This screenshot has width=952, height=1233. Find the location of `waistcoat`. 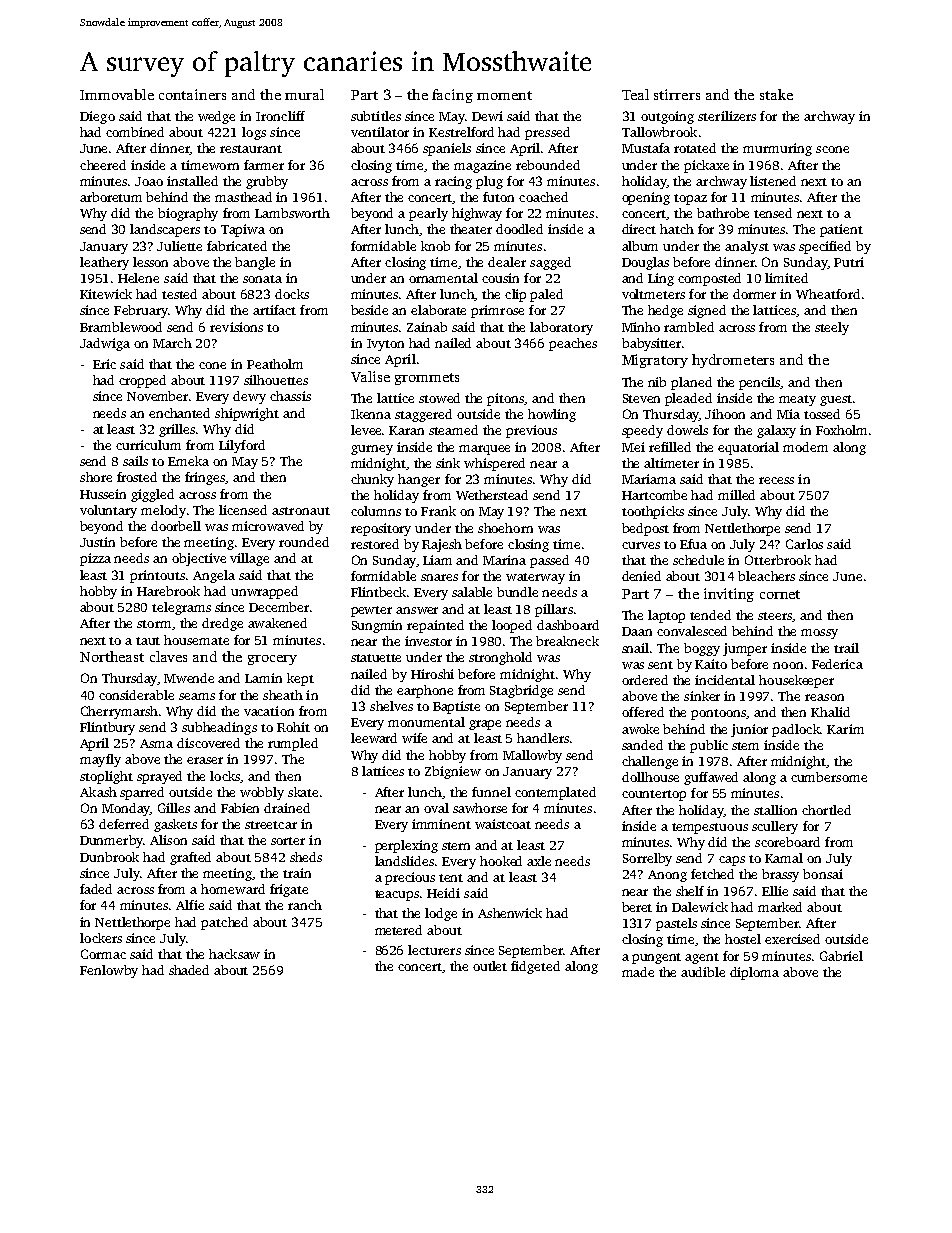

waistcoat is located at coordinates (503, 824).
